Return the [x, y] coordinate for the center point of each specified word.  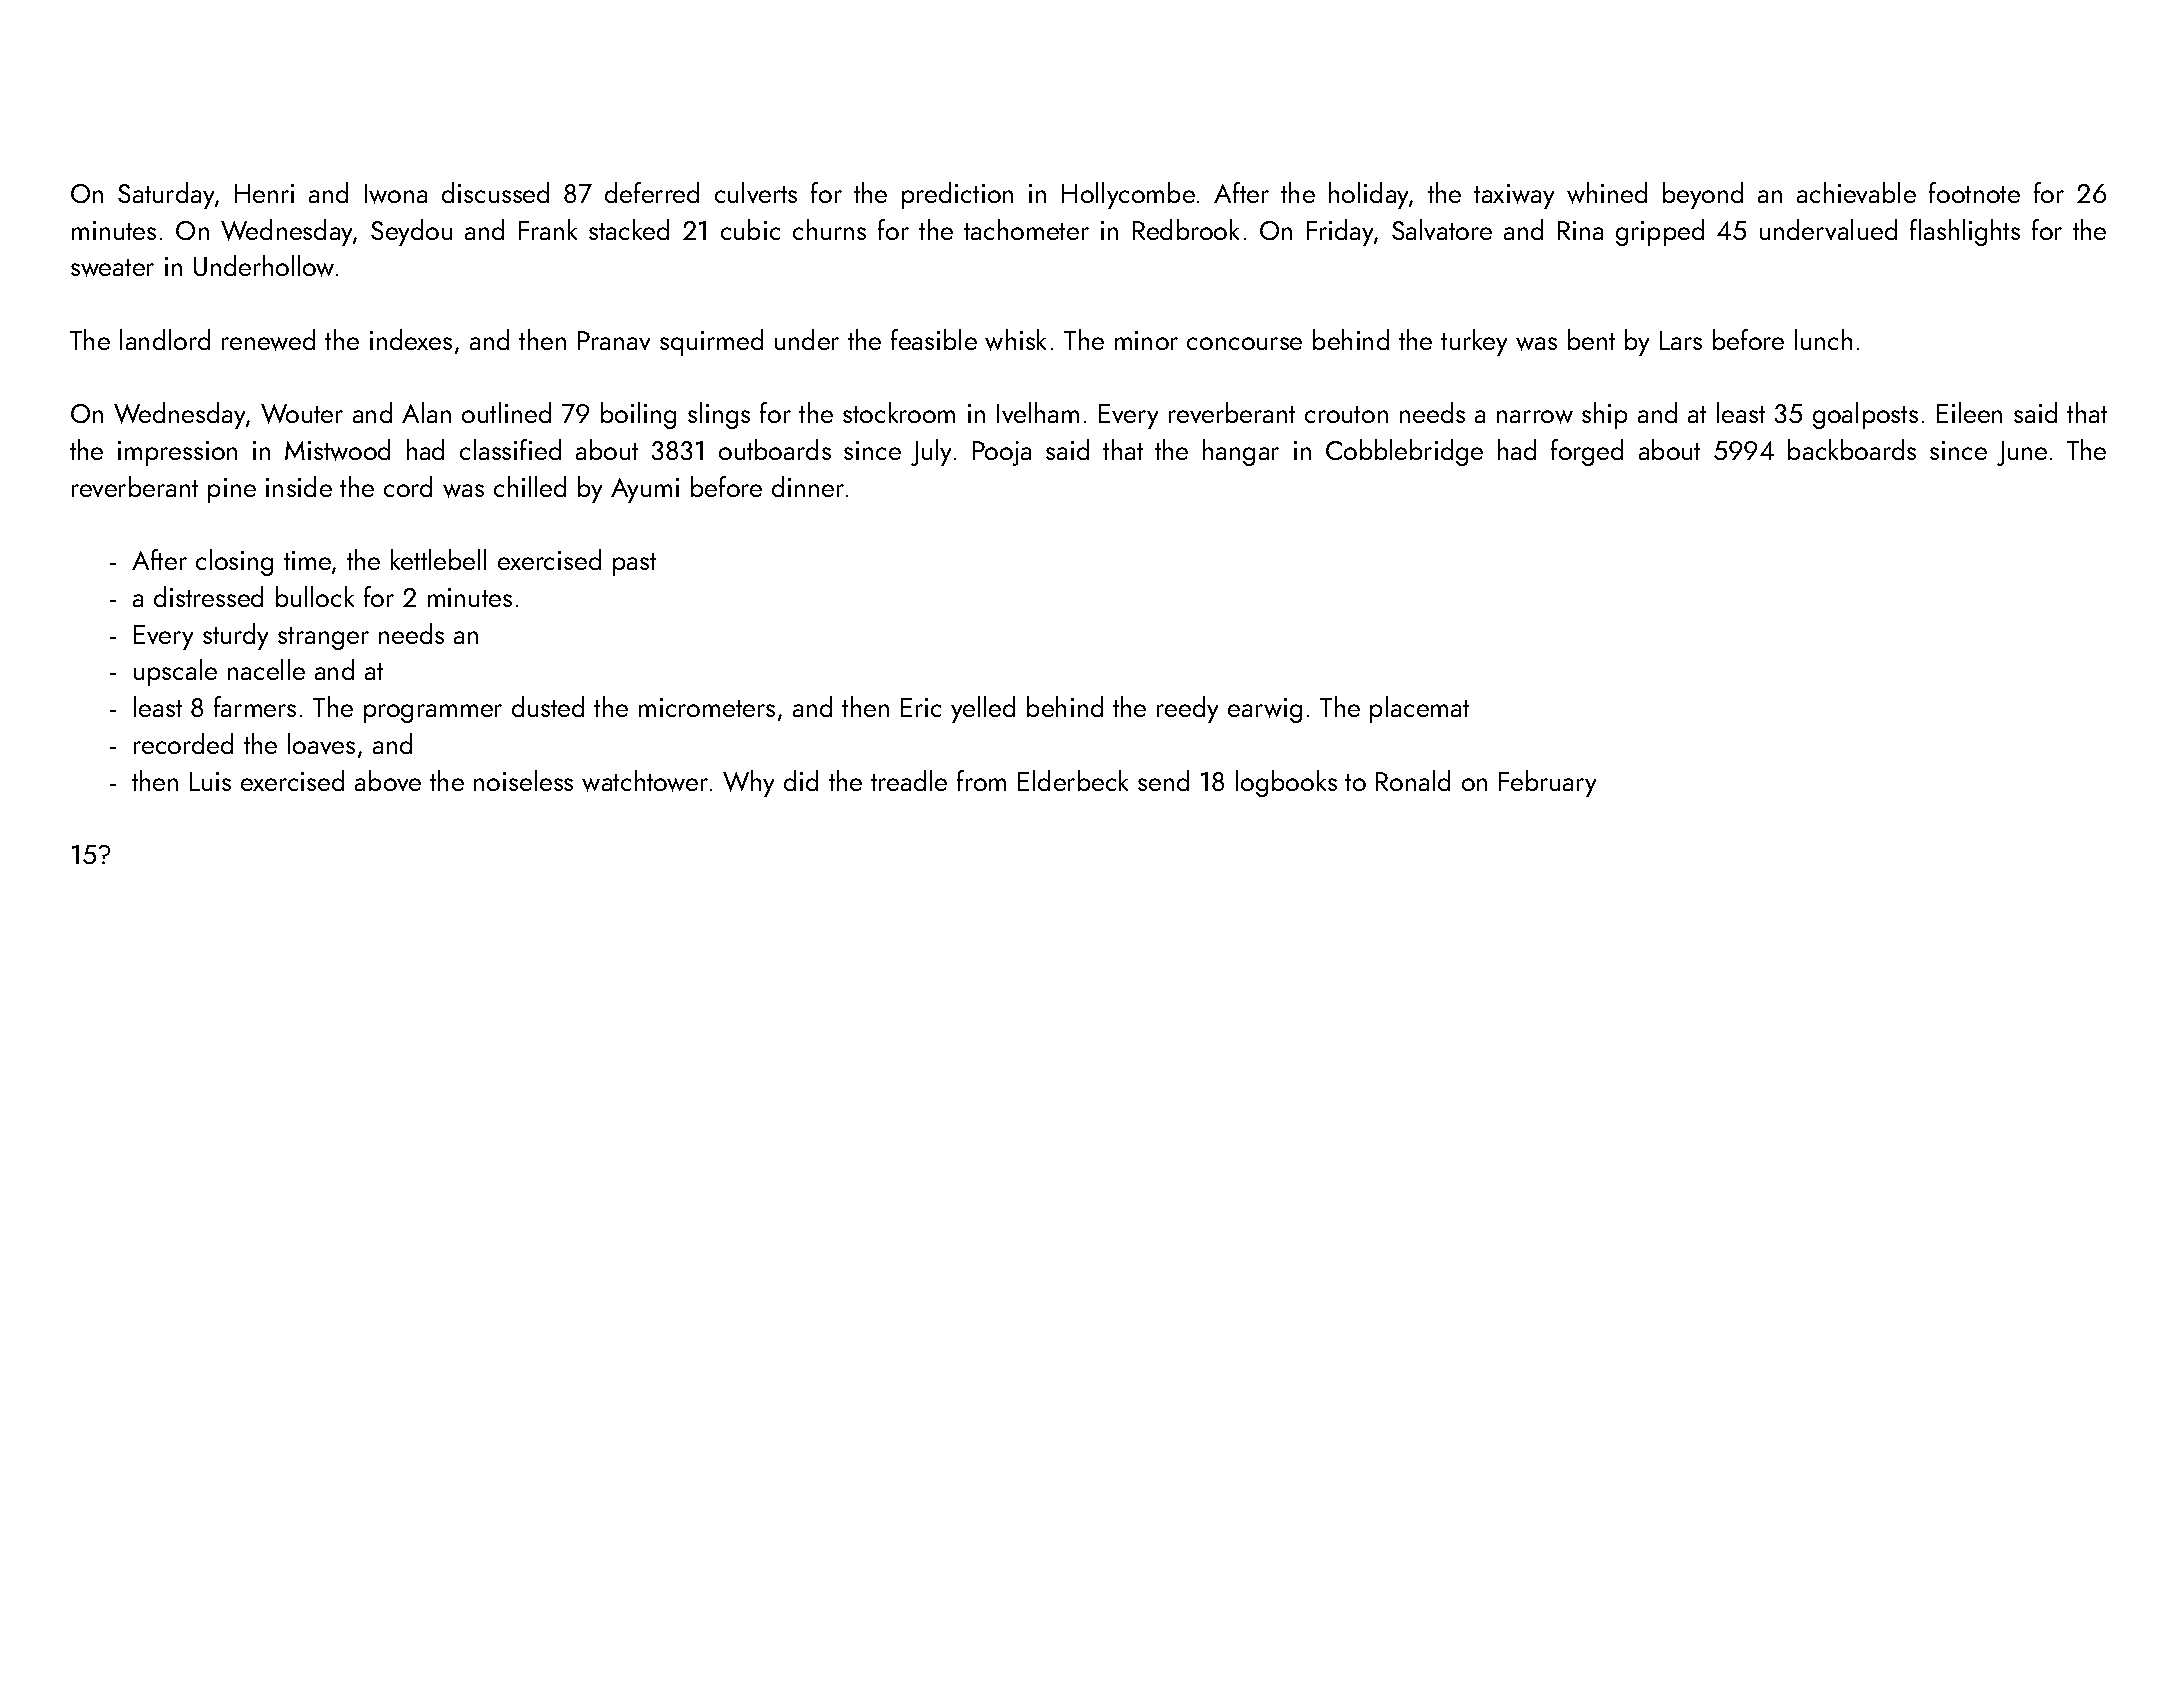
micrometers [707, 707]
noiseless [523, 780]
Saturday [166, 195]
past [634, 564]
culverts [756, 192]
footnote [1974, 192]
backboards [1852, 449]
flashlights [1965, 232]
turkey [1474, 342]
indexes [411, 339]
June [2022, 453]
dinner [808, 486]
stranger [323, 638]
